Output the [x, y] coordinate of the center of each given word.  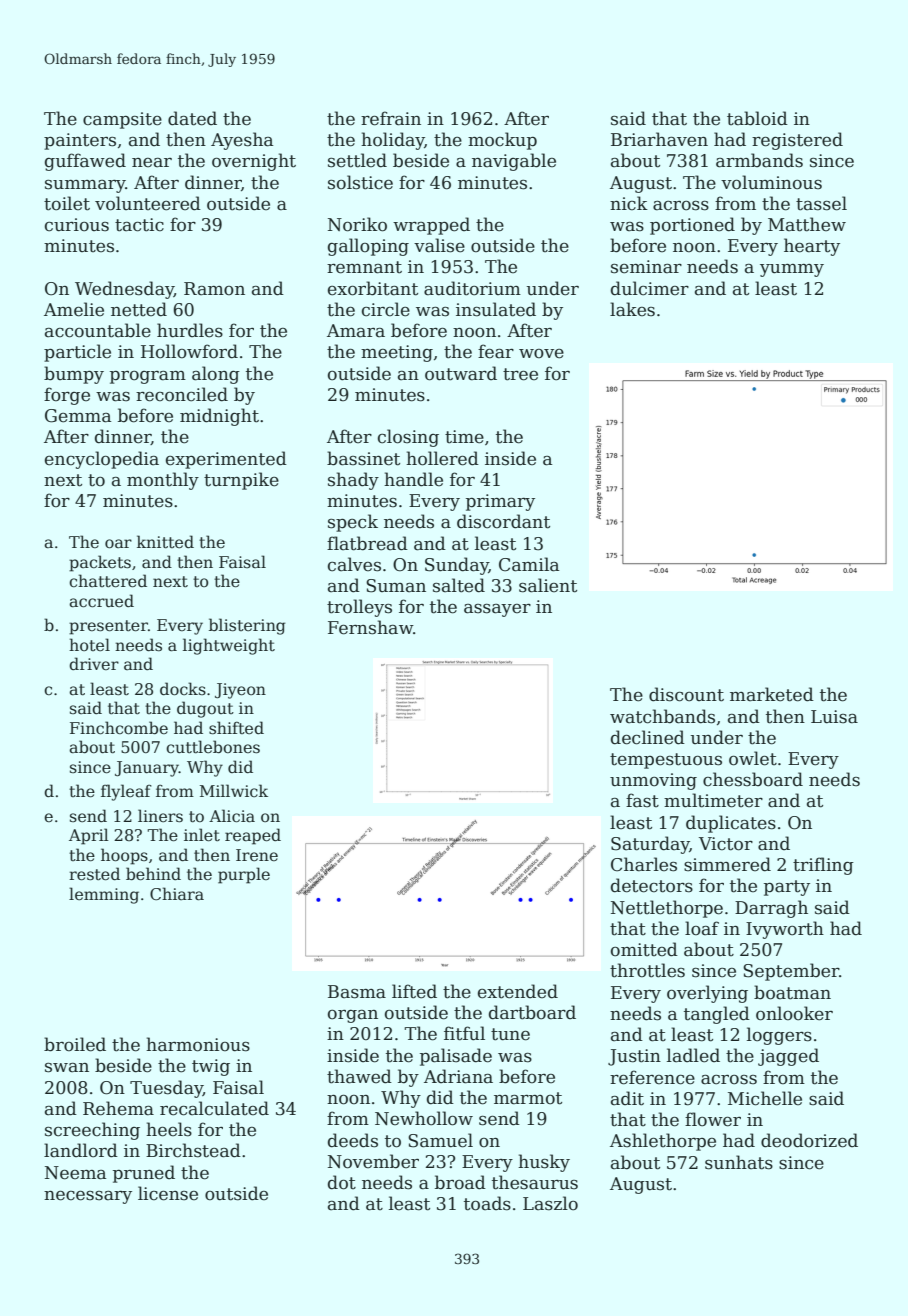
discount [686, 694]
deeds [353, 1140]
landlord [81, 1150]
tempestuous [666, 761]
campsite [122, 120]
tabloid [757, 118]
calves [354, 564]
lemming [104, 895]
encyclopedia [102, 460]
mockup [502, 141]
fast [642, 800]
